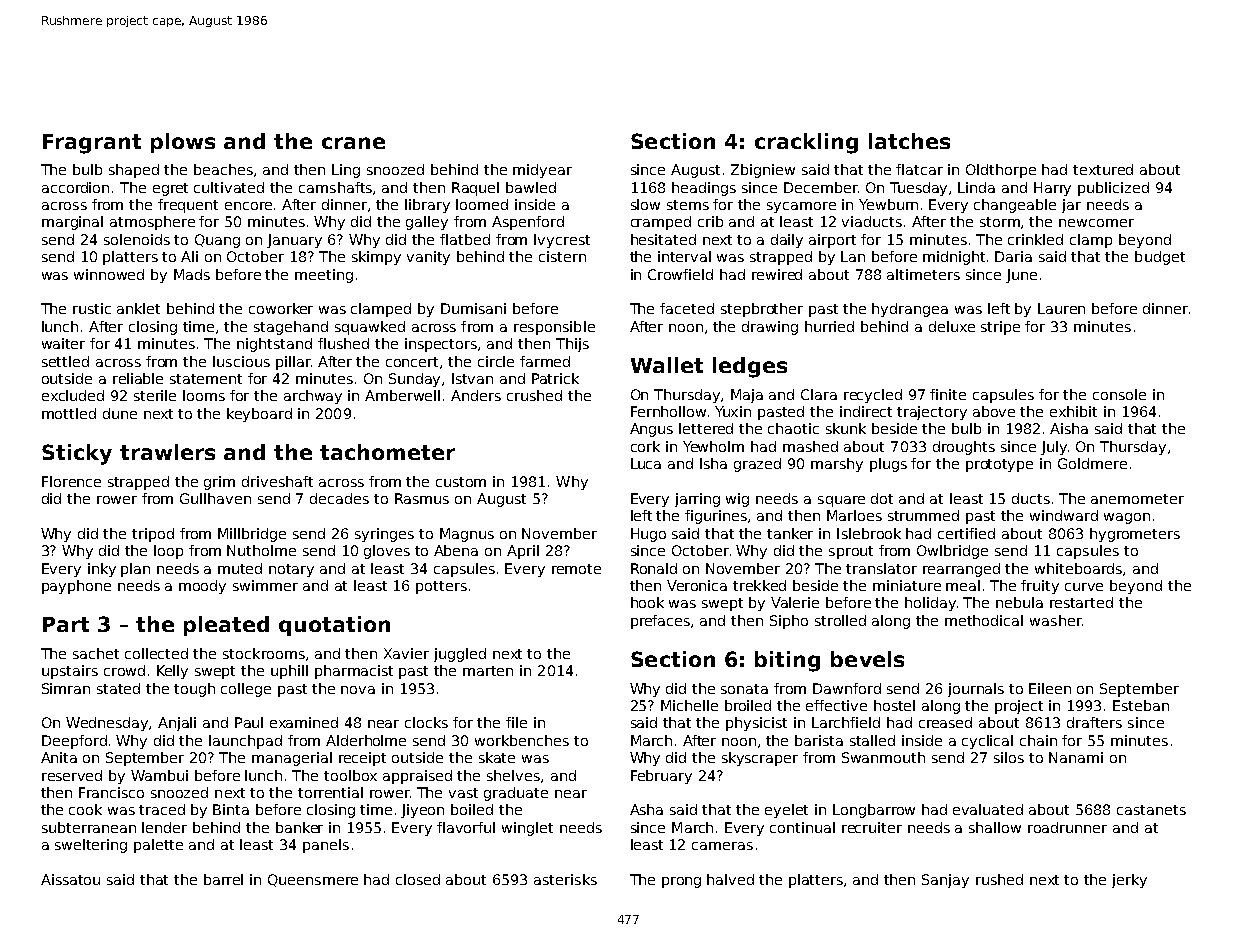  What do you see at coordinates (1129, 881) in the page?
I see `jerky` at bounding box center [1129, 881].
